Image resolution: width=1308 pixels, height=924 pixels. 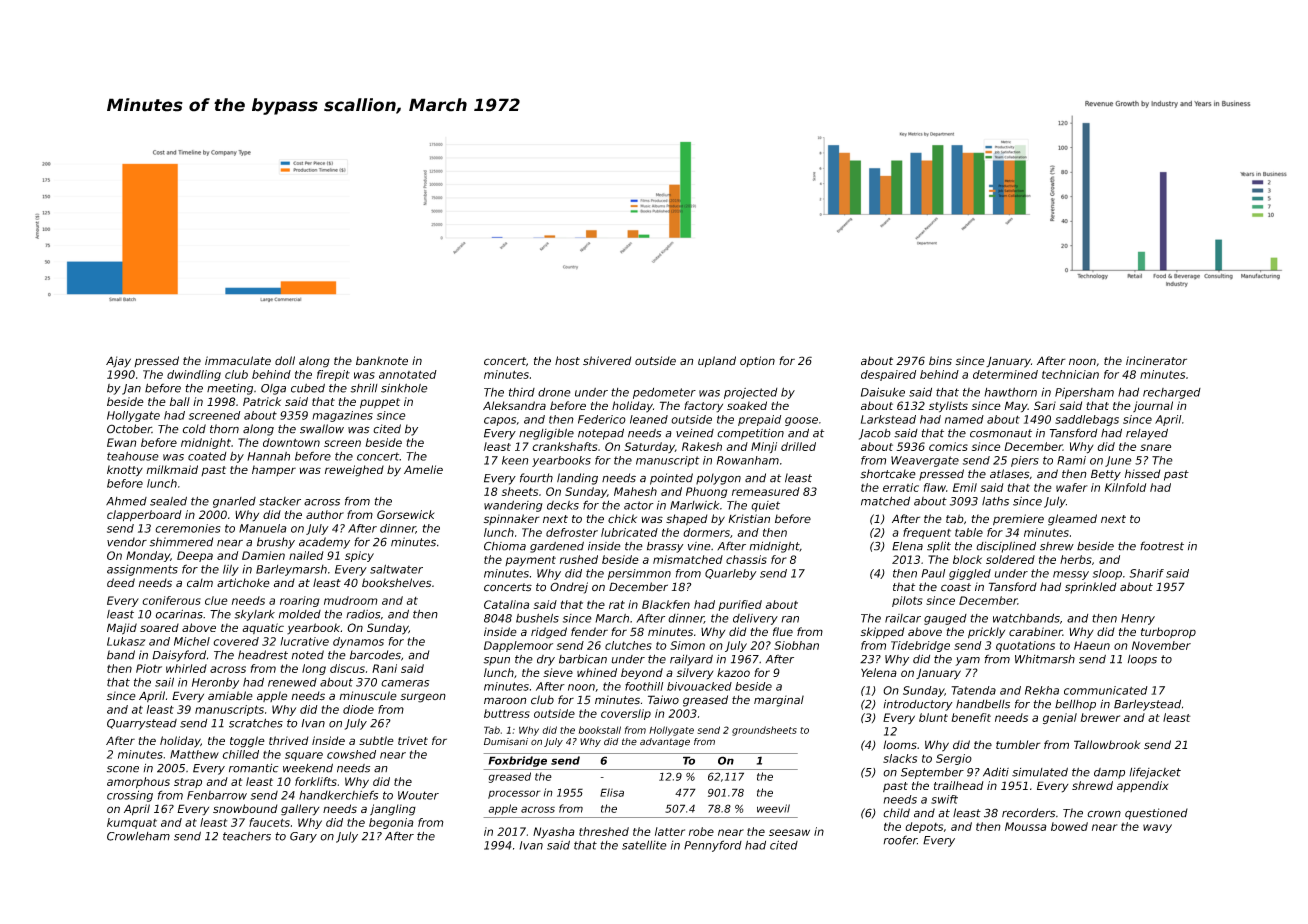 What do you see at coordinates (506, 742) in the screenshot?
I see `Dumisani` at bounding box center [506, 742].
